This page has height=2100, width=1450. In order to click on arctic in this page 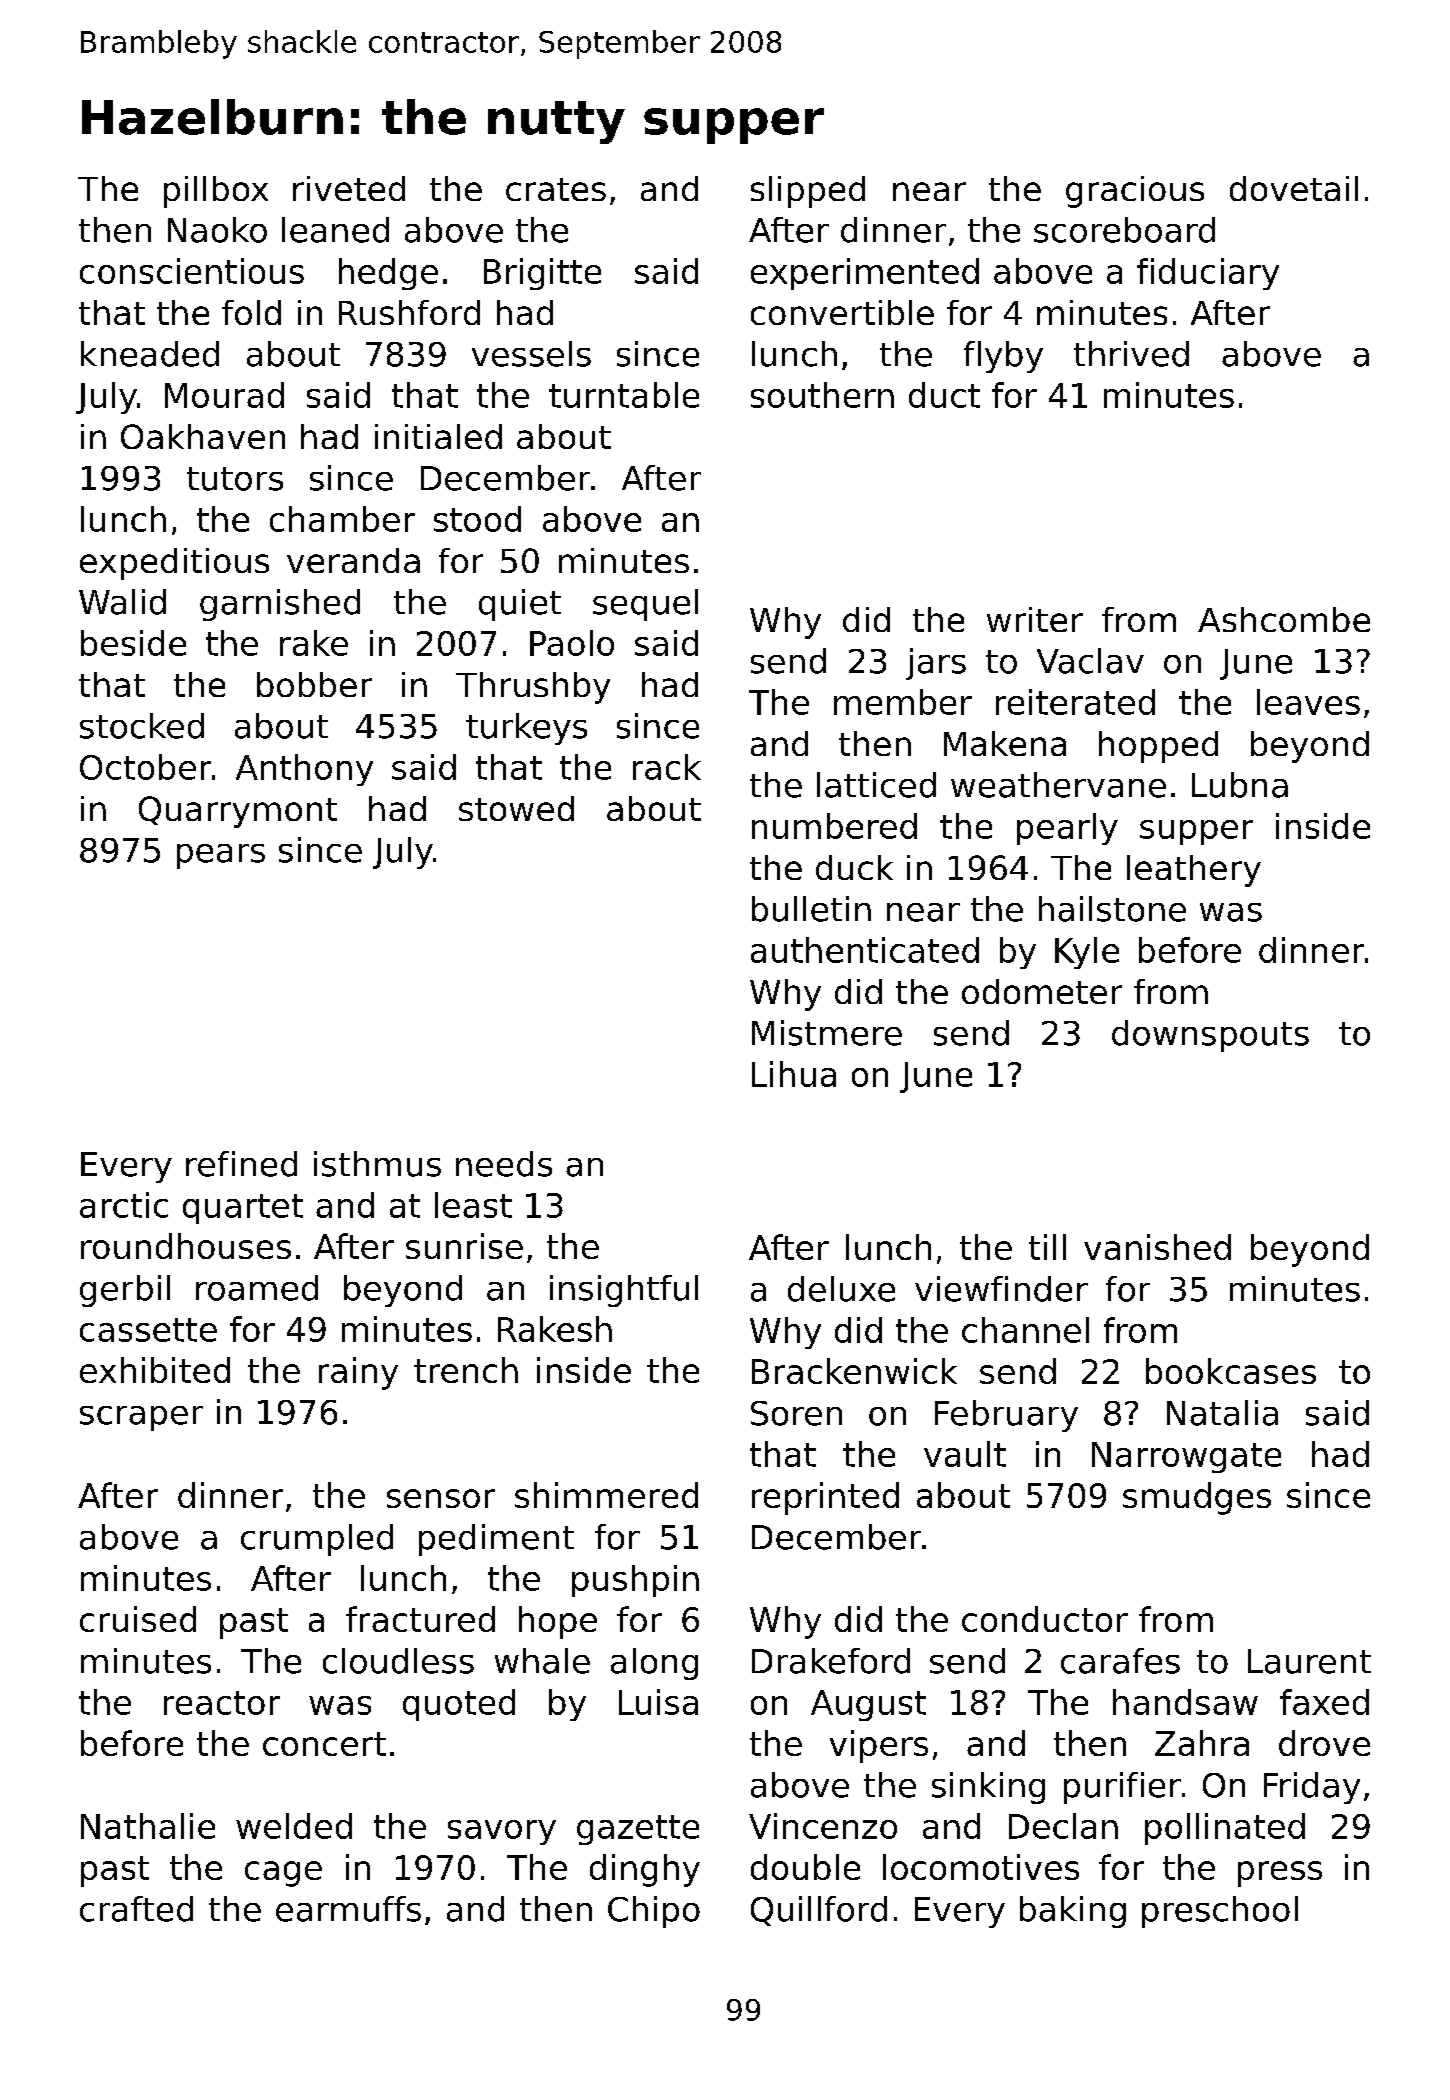, I will do `click(124, 1205)`.
